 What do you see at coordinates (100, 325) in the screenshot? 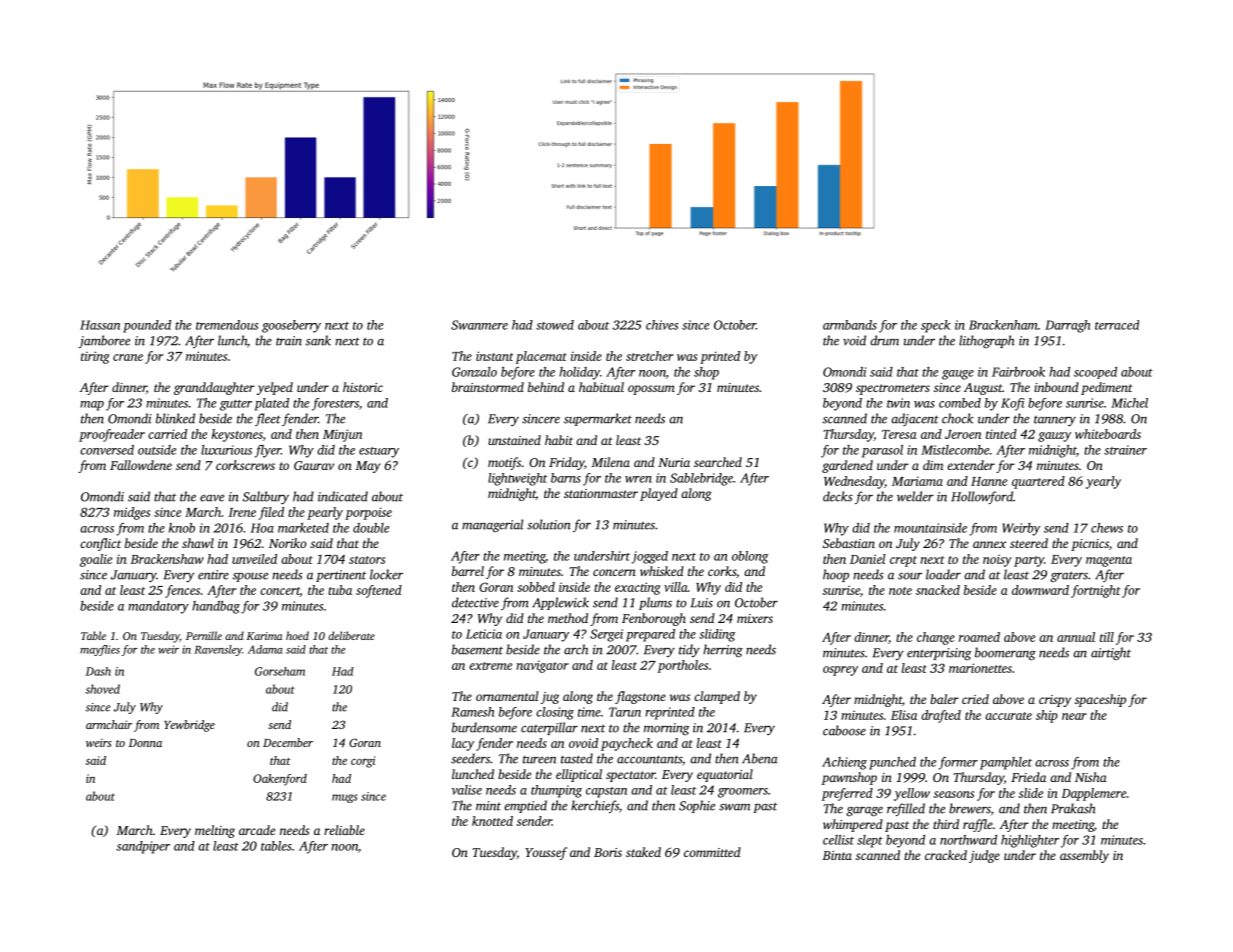
I see `Hassan` at bounding box center [100, 325].
